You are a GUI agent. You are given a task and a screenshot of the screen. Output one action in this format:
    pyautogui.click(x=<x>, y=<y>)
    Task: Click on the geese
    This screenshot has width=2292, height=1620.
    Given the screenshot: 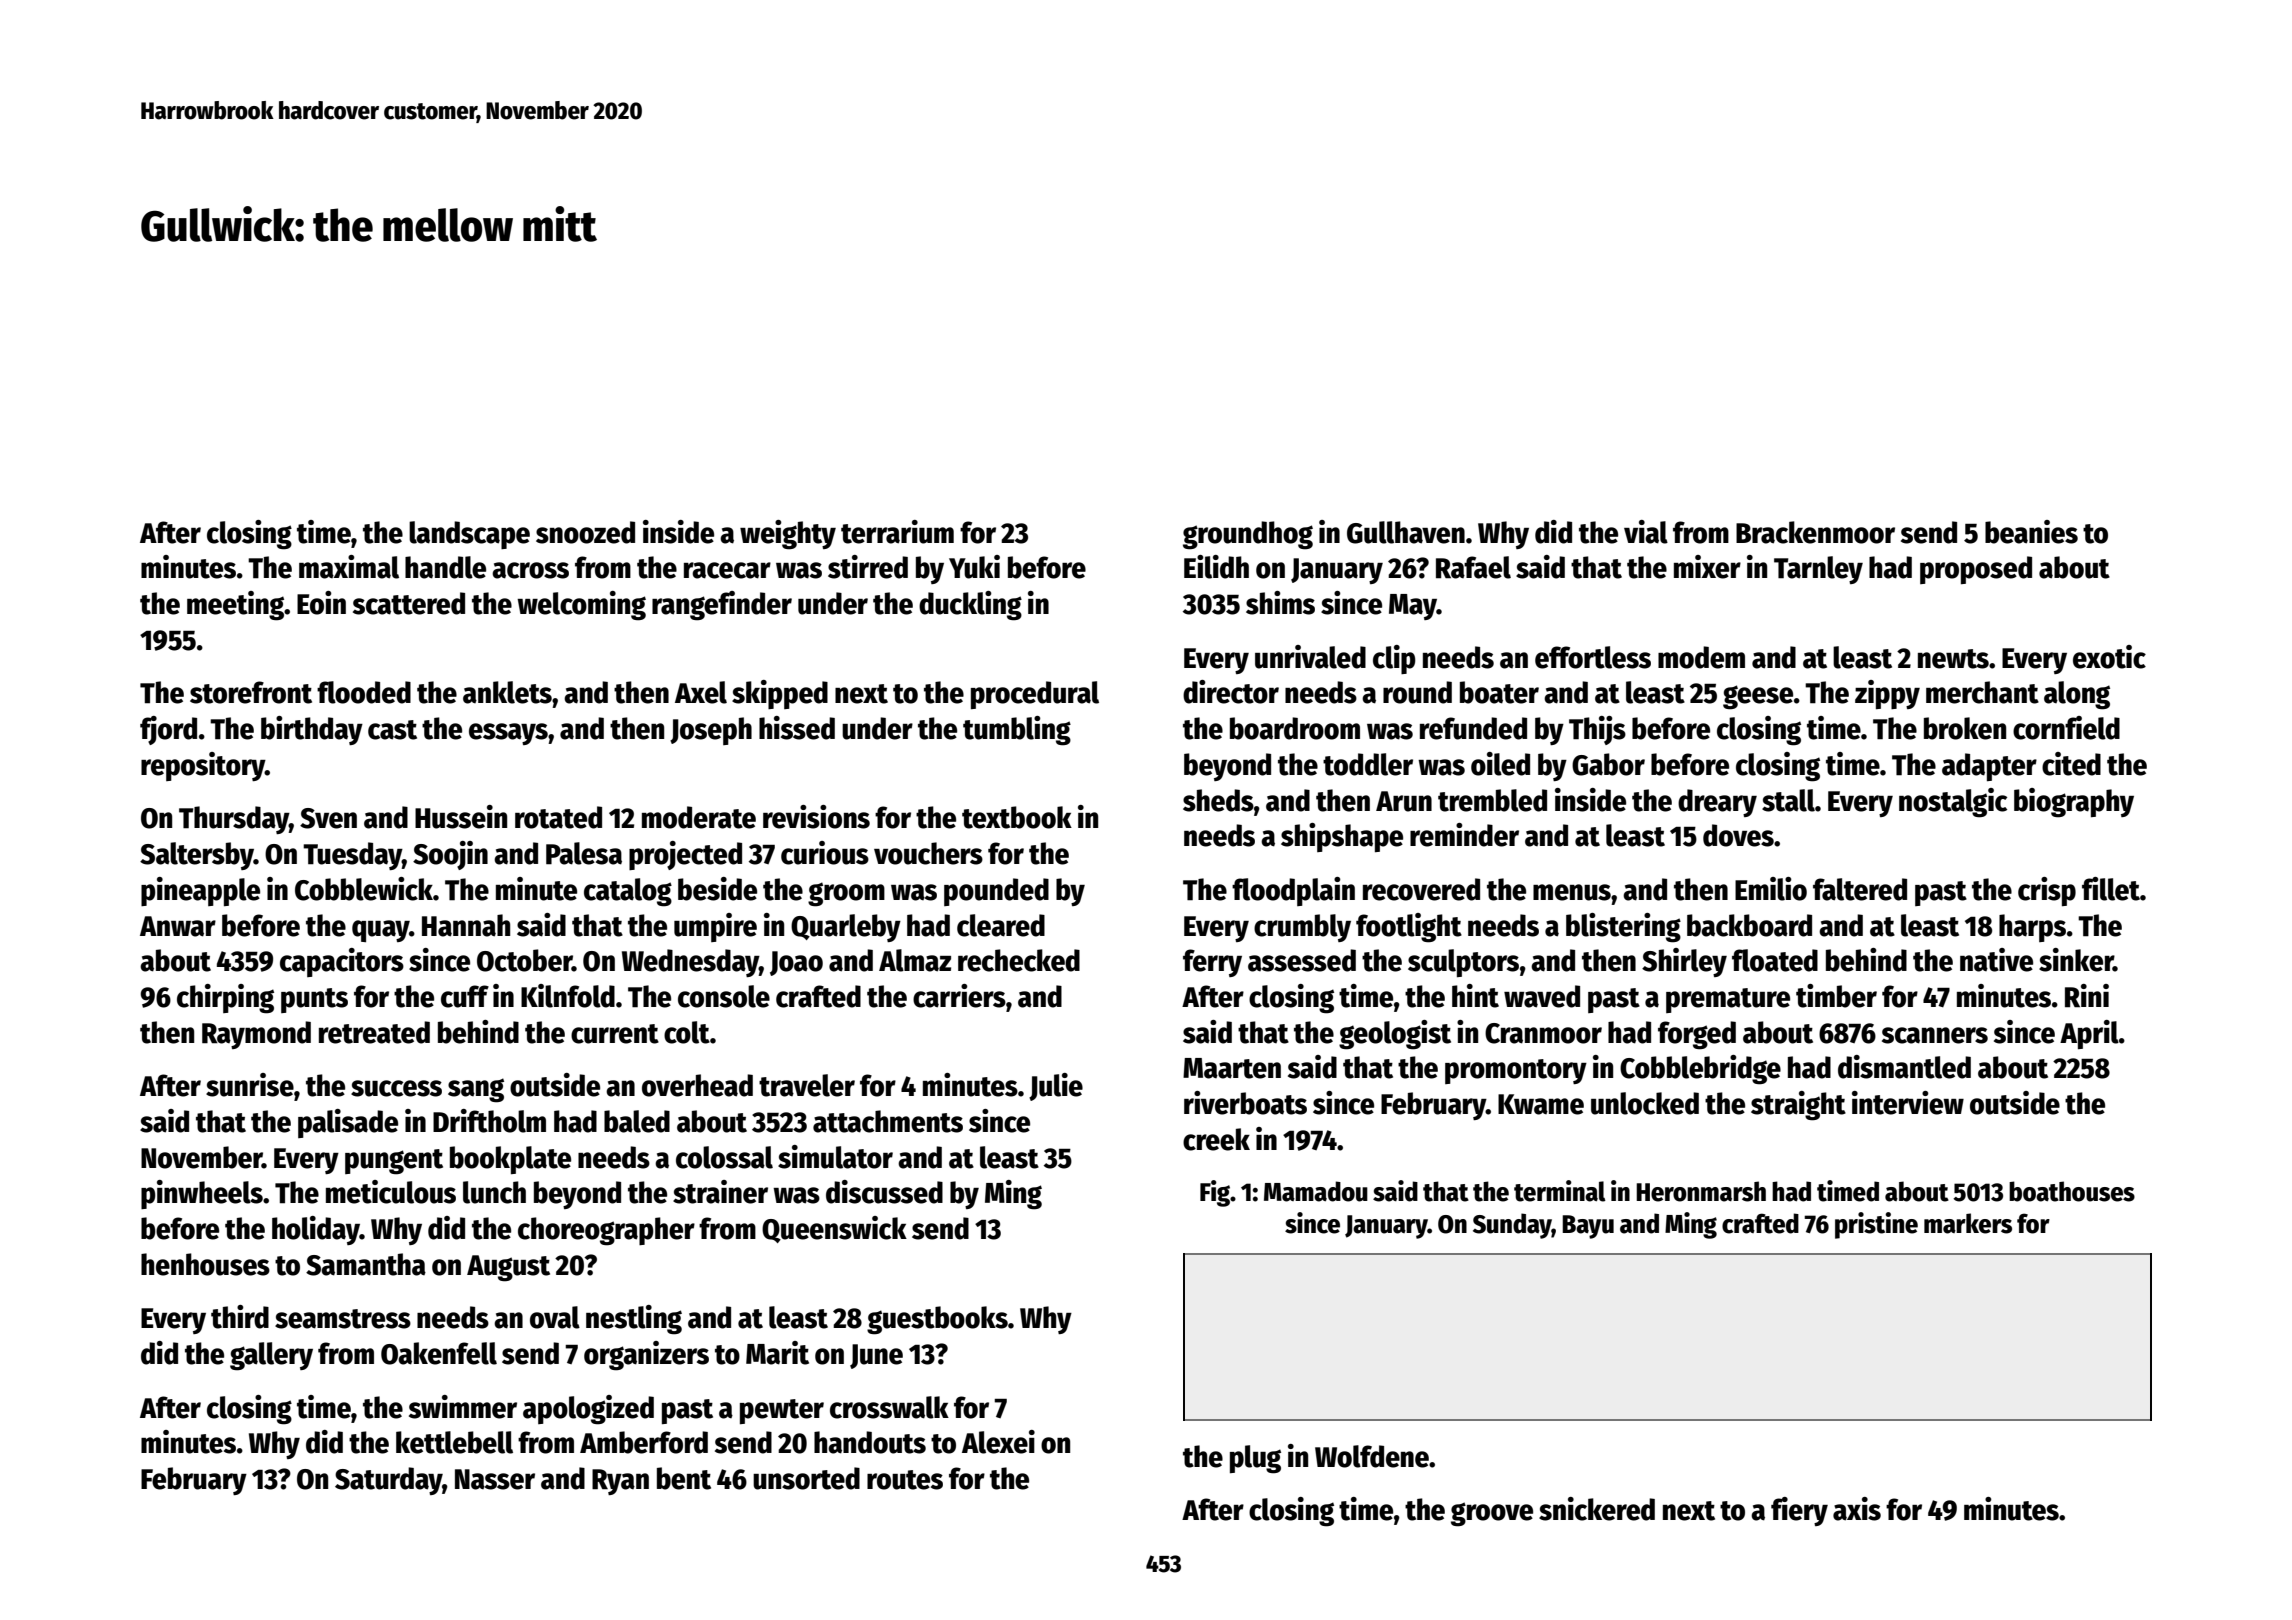 What is the action you would take?
    pyautogui.click(x=1758, y=697)
